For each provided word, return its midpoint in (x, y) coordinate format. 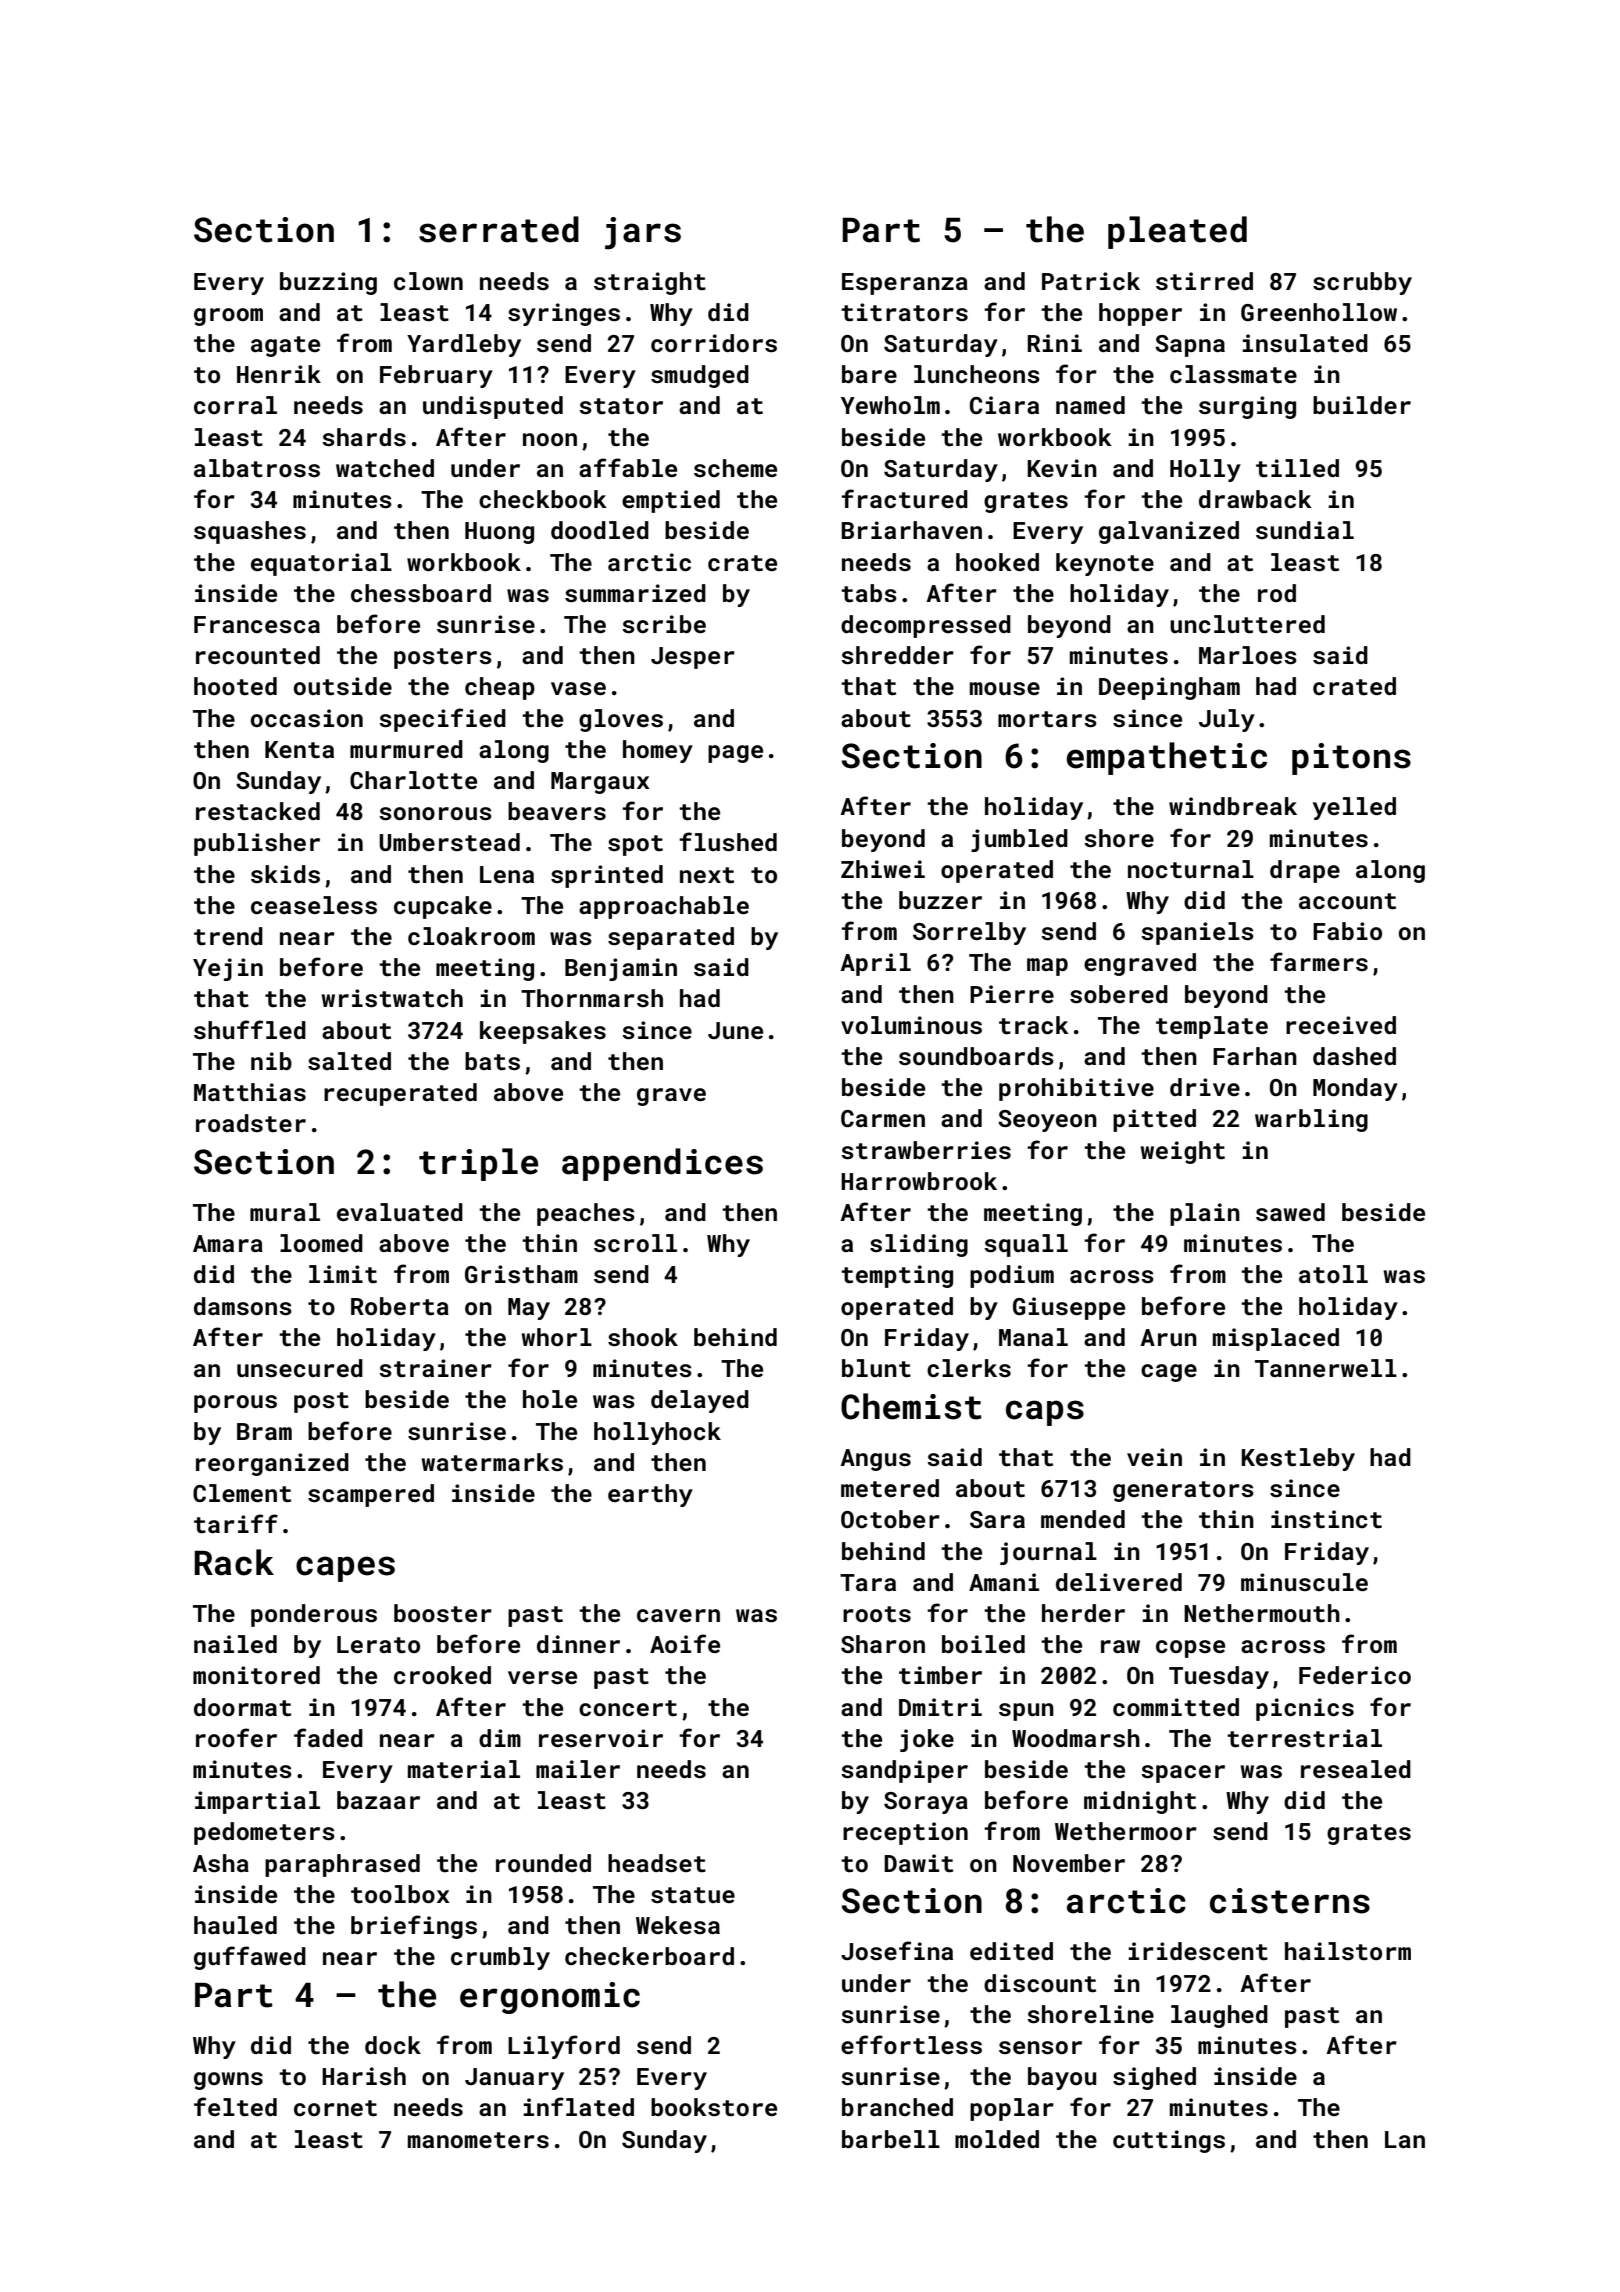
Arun (1168, 1337)
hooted (235, 686)
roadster (251, 1123)
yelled (1354, 808)
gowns (228, 2081)
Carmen (883, 1119)
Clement (242, 1493)
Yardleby (464, 345)
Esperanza (905, 284)
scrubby (1362, 283)
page (735, 754)
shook (643, 1337)
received (1341, 1025)
